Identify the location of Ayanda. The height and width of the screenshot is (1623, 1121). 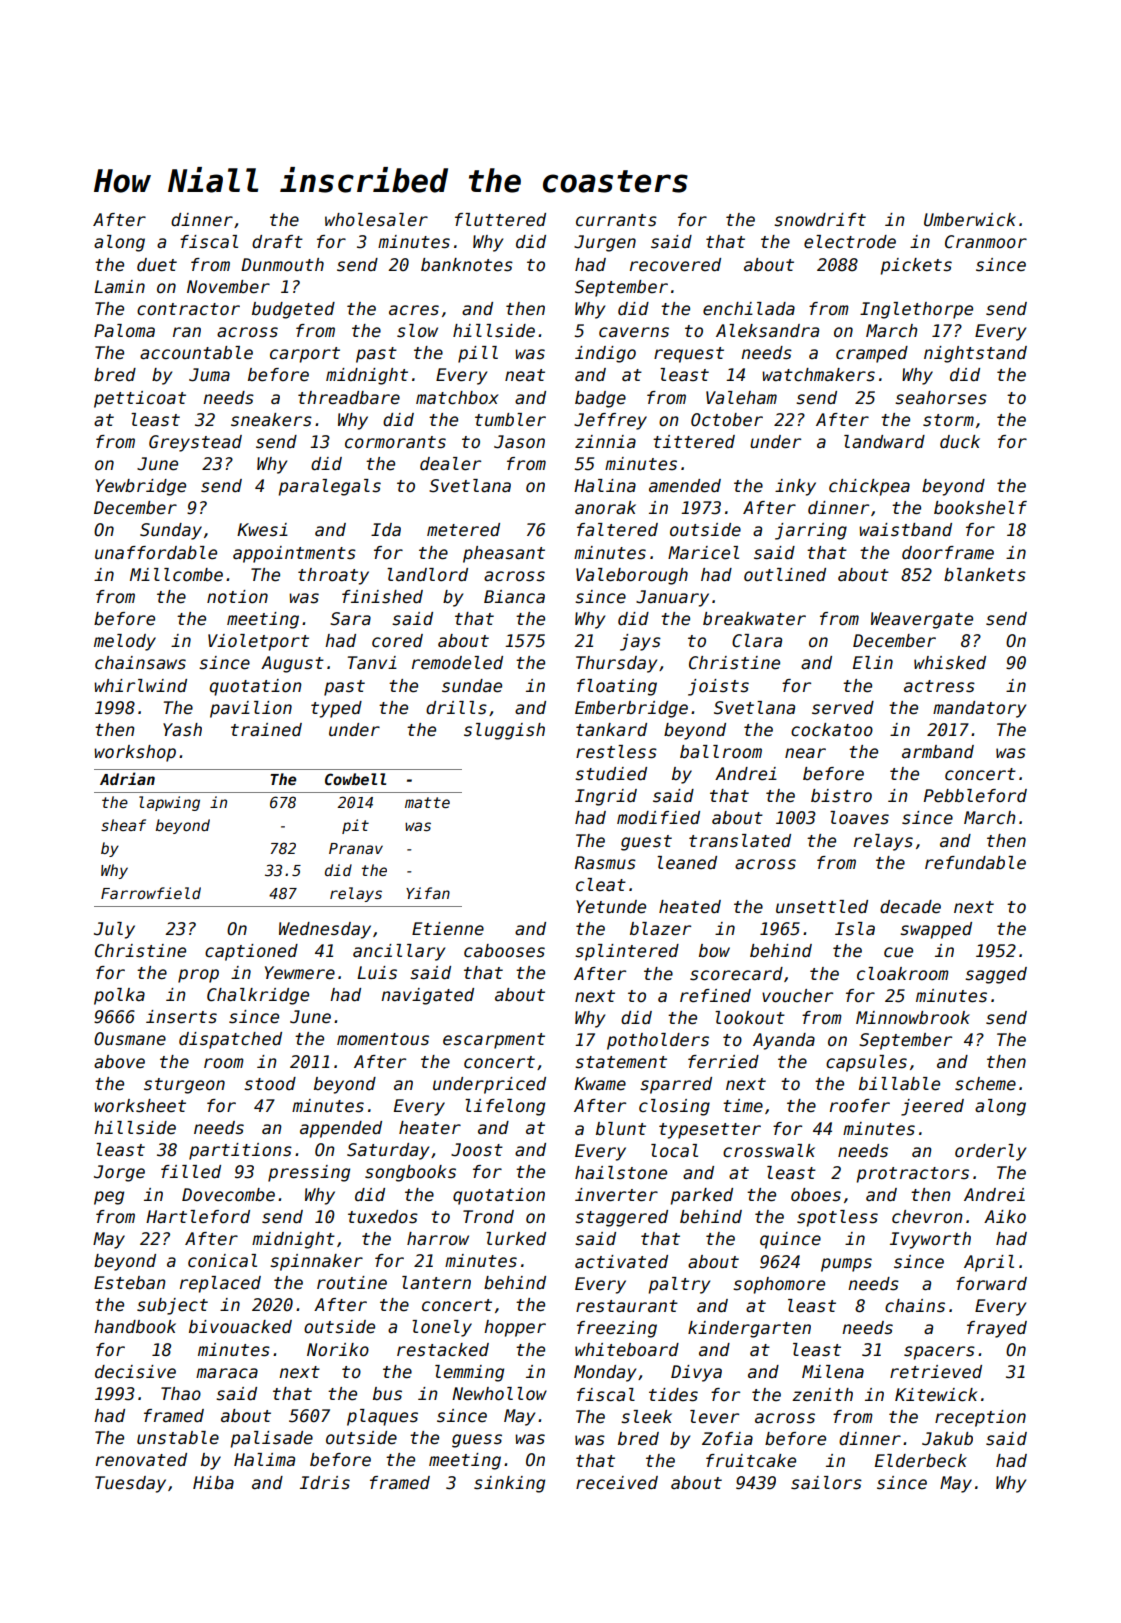
(784, 1041).
